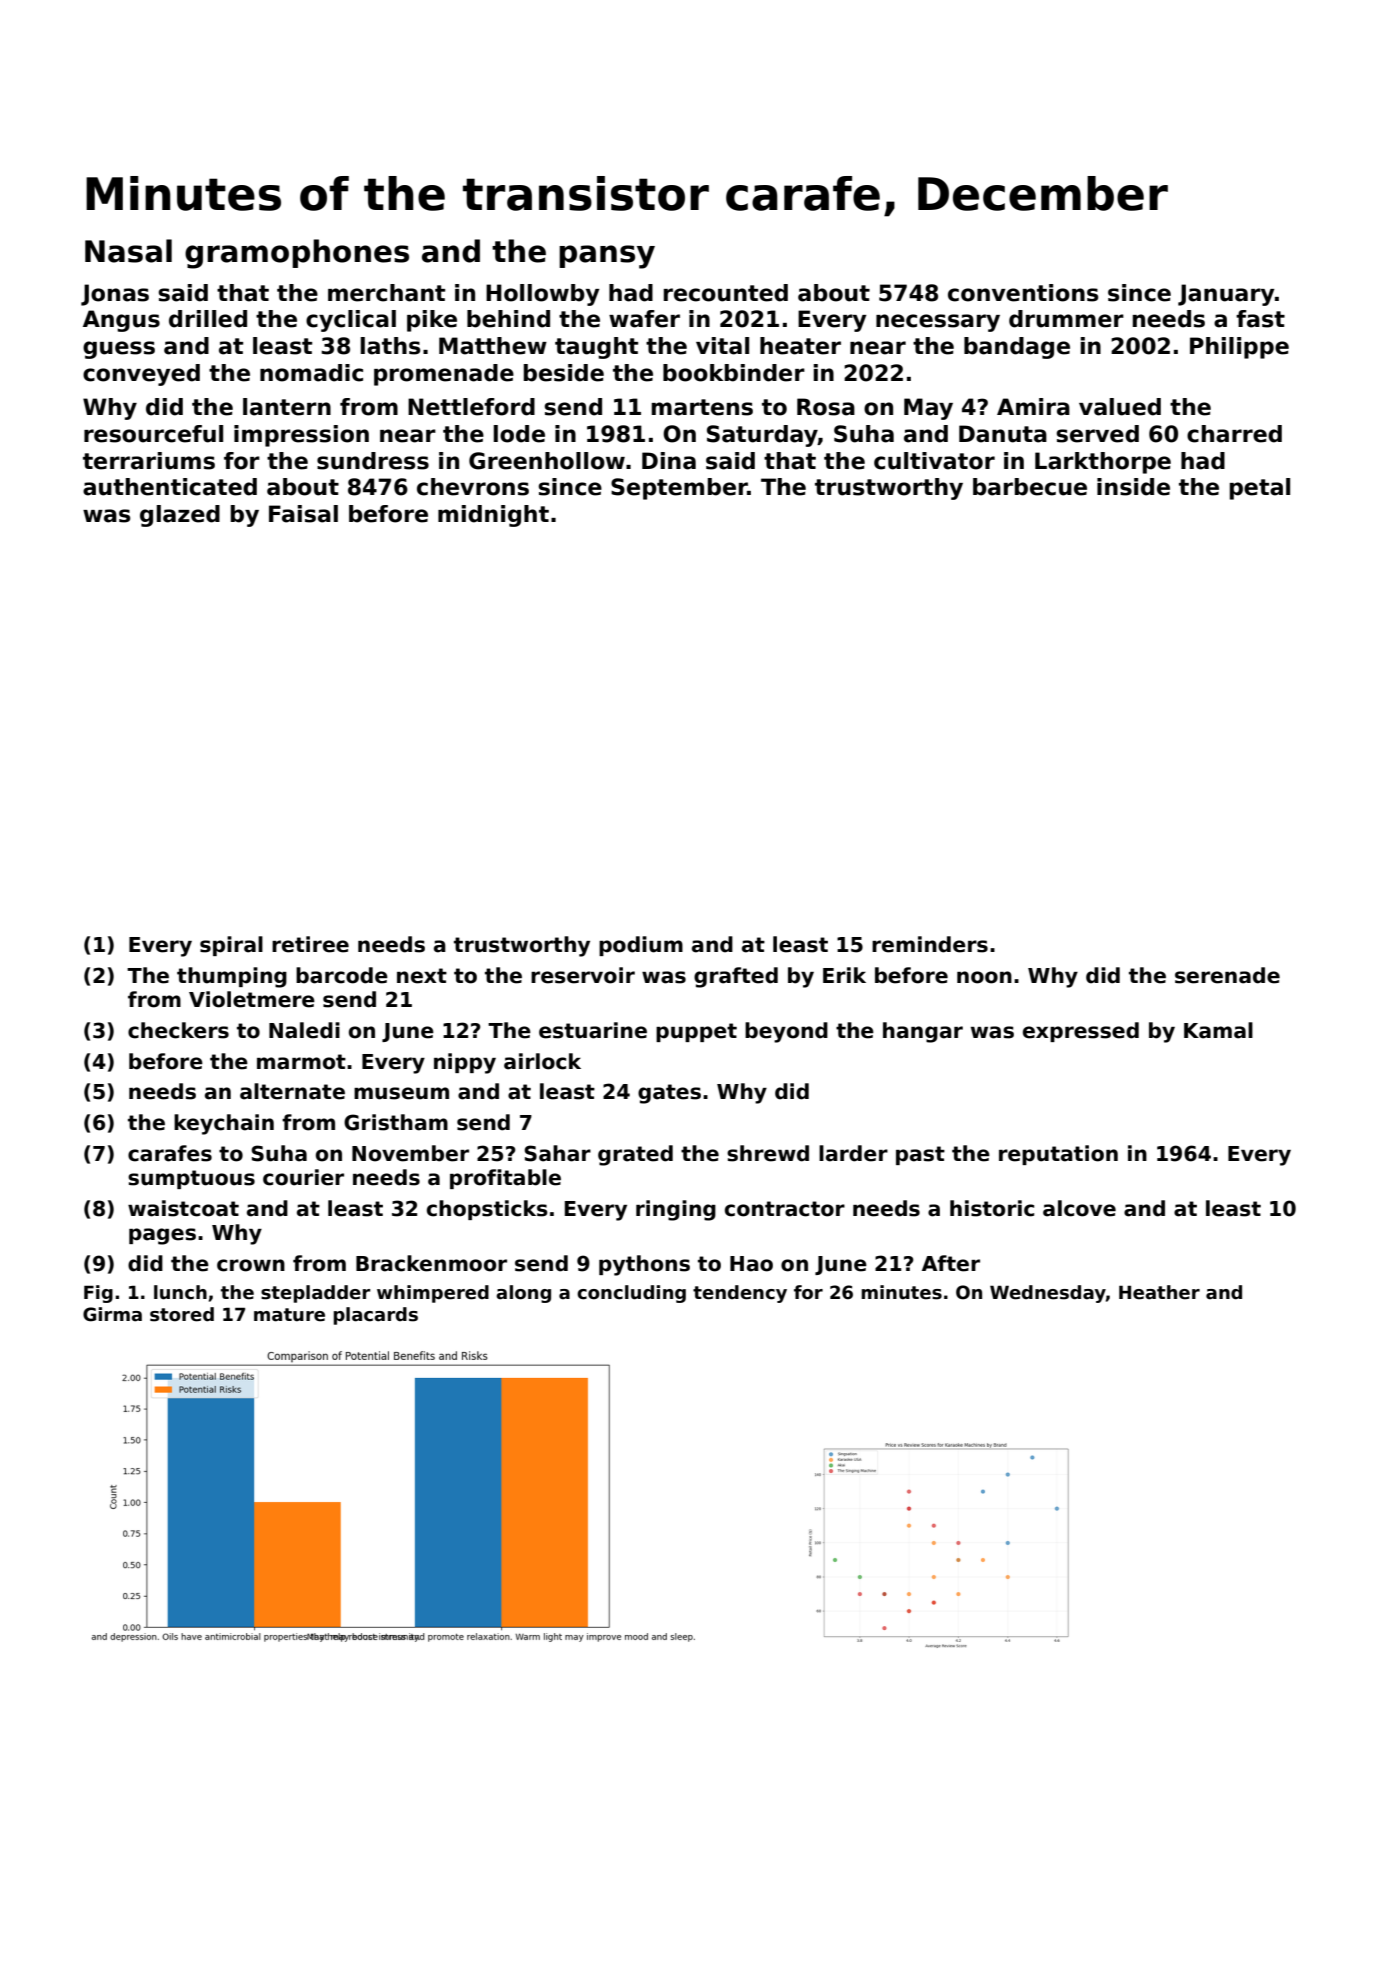 The height and width of the document is (1969, 1386). What do you see at coordinates (1218, 1030) in the document?
I see `Kamal` at bounding box center [1218, 1030].
